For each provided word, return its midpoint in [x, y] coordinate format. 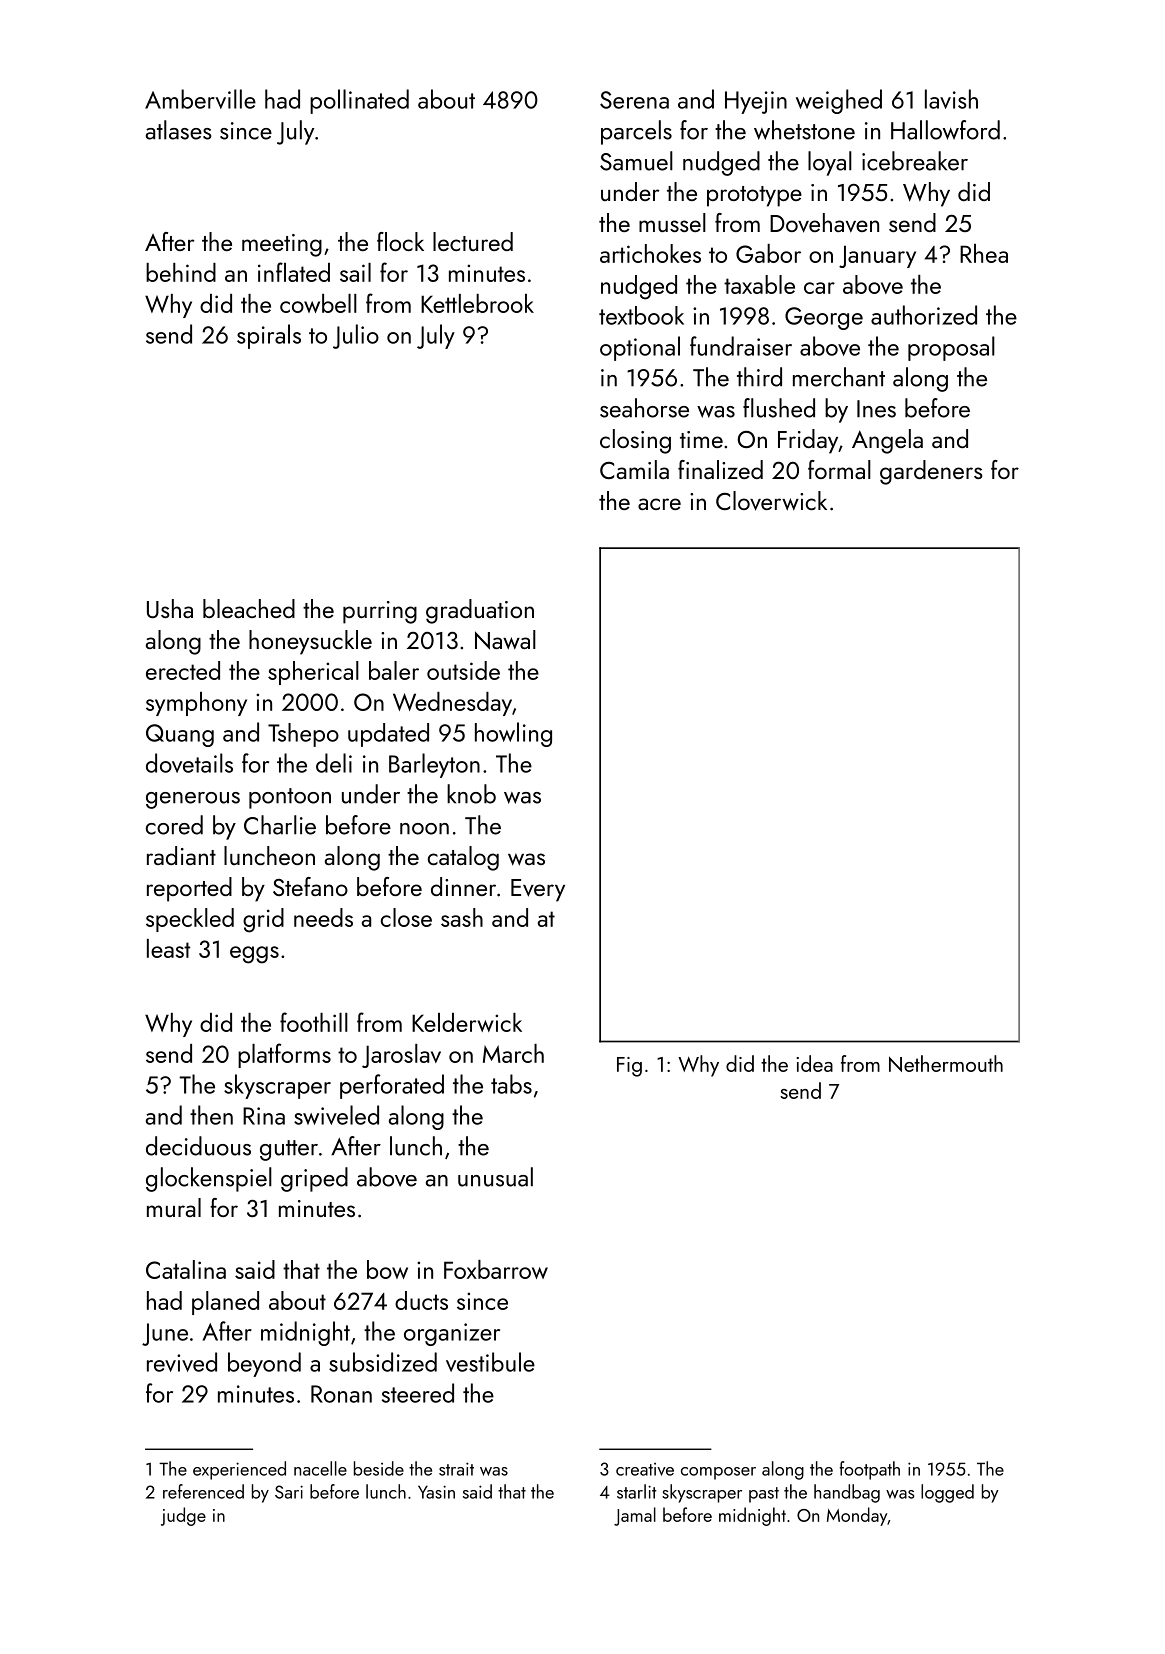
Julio [356, 336]
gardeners [931, 472]
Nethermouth [946, 1063]
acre [659, 504]
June [165, 1334]
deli [334, 763]
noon [424, 829]
